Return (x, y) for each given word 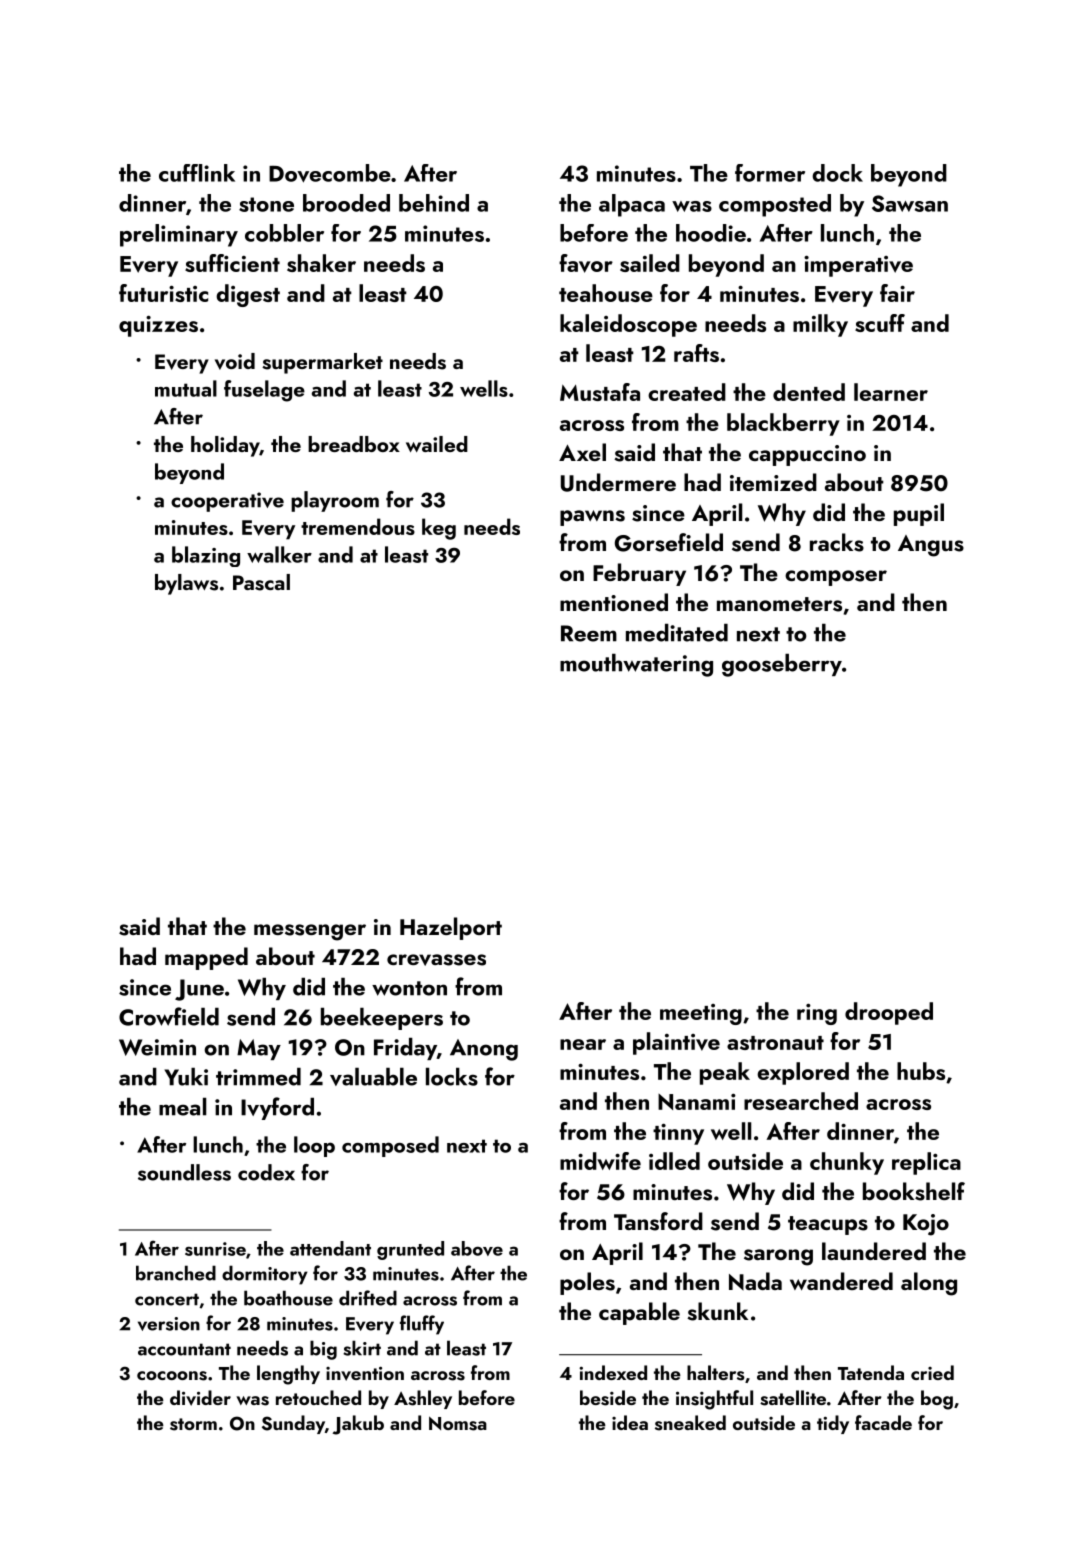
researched (801, 1101)
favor (586, 263)
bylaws (186, 584)
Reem (589, 633)
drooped (889, 1013)
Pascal (261, 582)
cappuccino (807, 455)
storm (193, 1424)
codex (266, 1172)
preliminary (179, 235)
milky (820, 325)
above (477, 1248)
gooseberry (782, 665)
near (583, 1044)
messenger (310, 932)
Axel (582, 452)
